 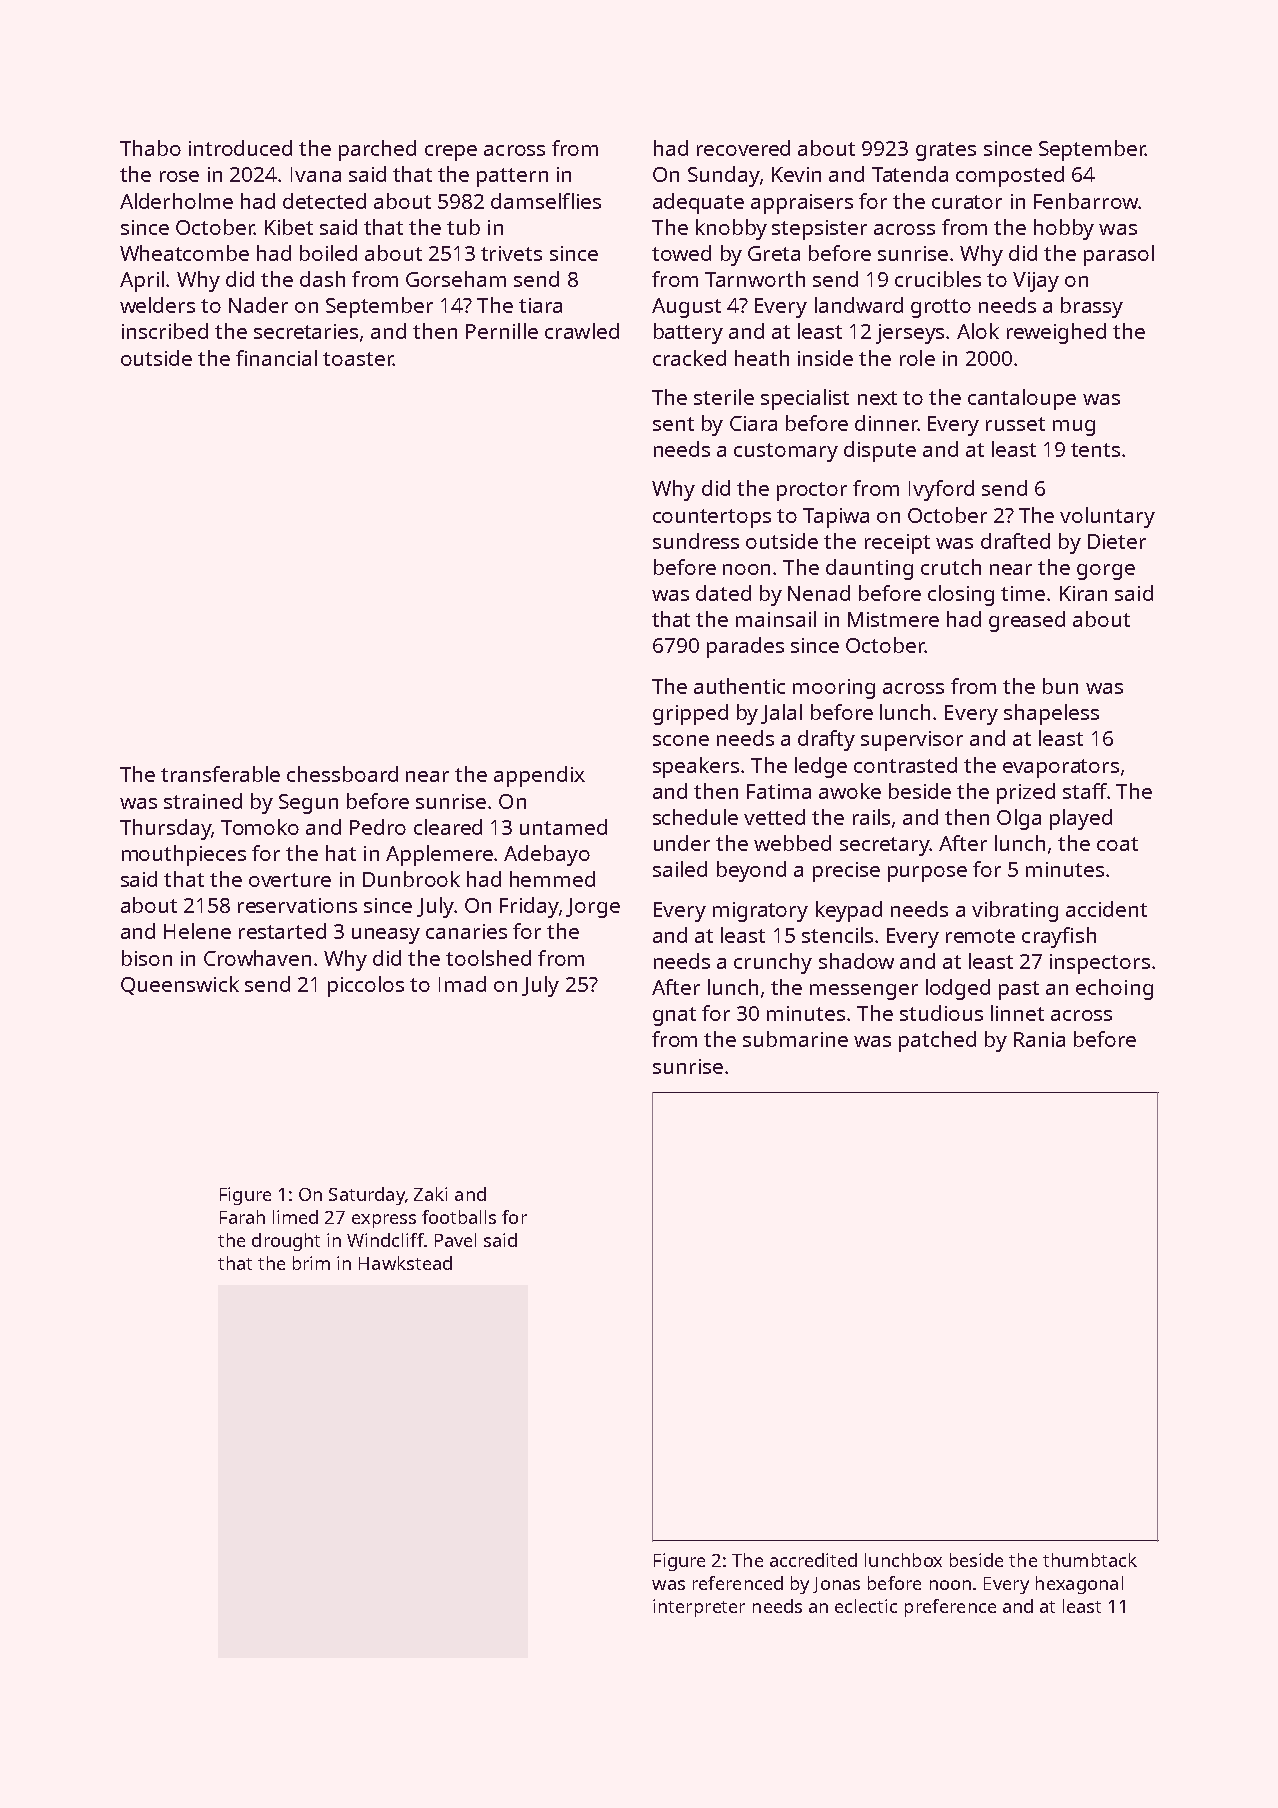 I want to click on dated, so click(x=723, y=593).
